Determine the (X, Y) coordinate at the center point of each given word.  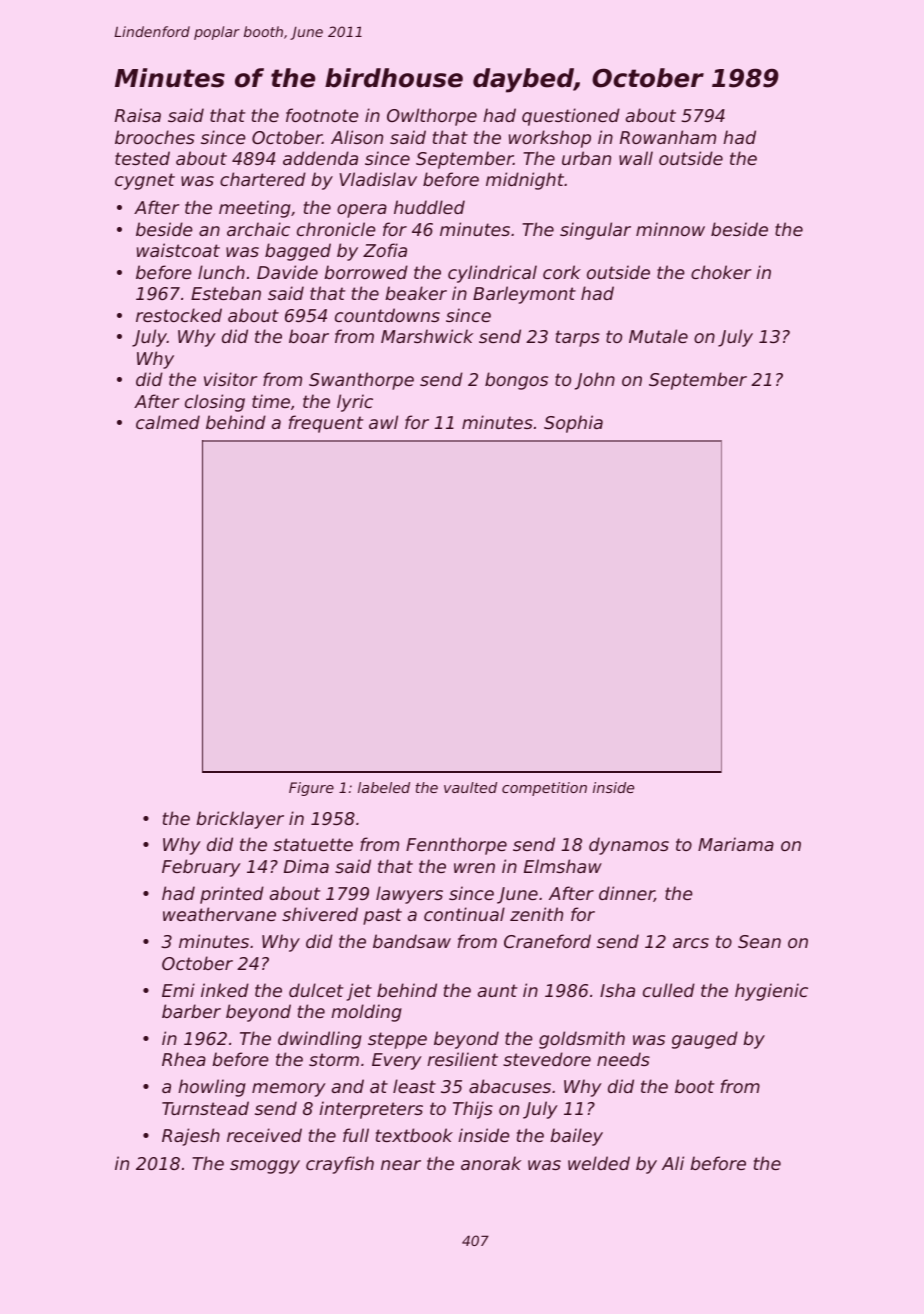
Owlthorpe (432, 117)
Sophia (573, 424)
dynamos (629, 846)
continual (464, 914)
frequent (326, 424)
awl (383, 422)
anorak (491, 1163)
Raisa (138, 115)
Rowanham (668, 137)
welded (599, 1163)
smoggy (265, 1167)
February (201, 868)
